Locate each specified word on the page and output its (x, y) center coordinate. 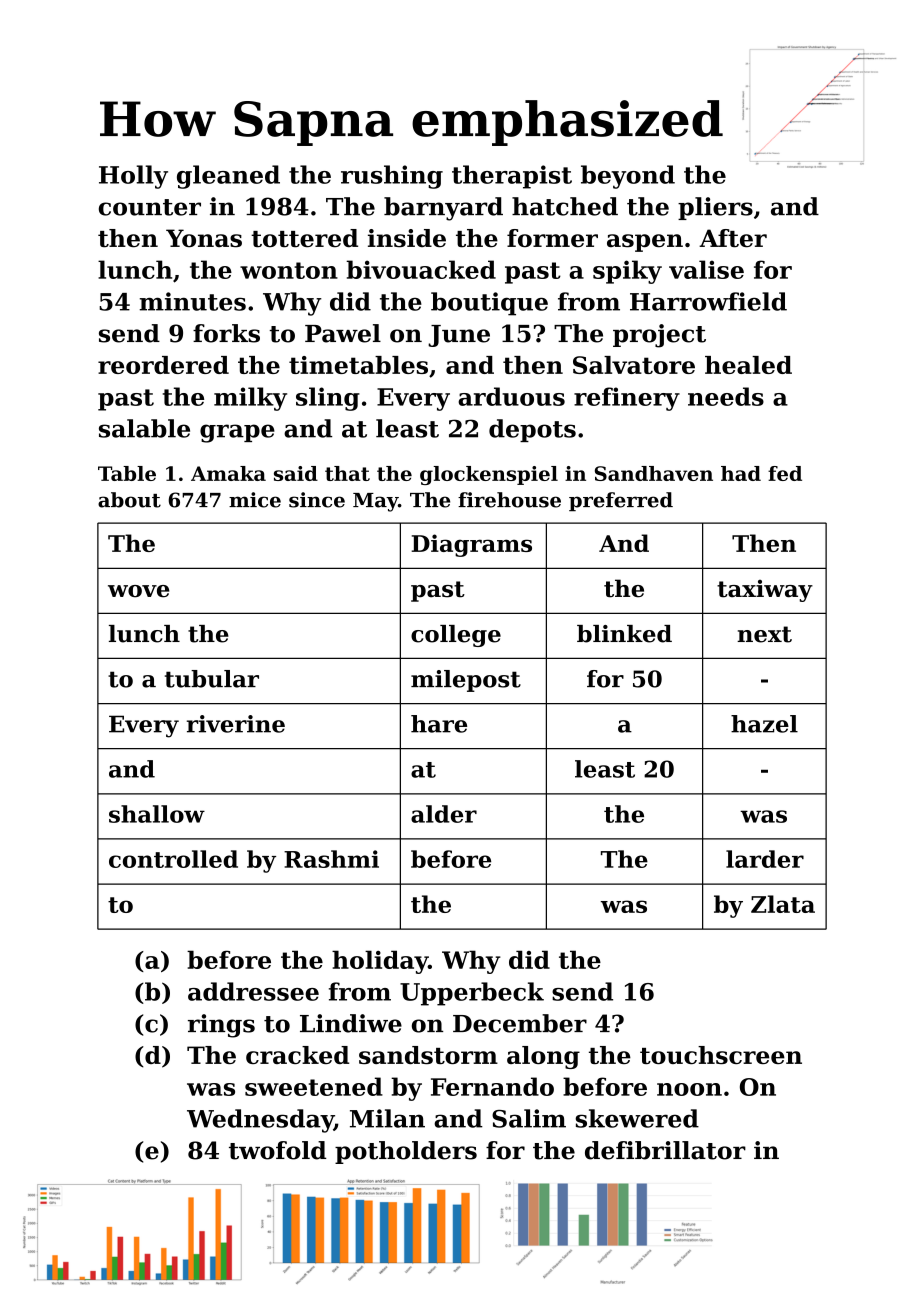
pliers (715, 208)
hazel (764, 724)
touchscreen (721, 1055)
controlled (173, 859)
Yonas (204, 238)
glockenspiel (489, 475)
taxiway (765, 591)
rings (221, 1026)
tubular (212, 679)
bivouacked (421, 269)
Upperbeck (472, 994)
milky (250, 399)
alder (444, 814)
